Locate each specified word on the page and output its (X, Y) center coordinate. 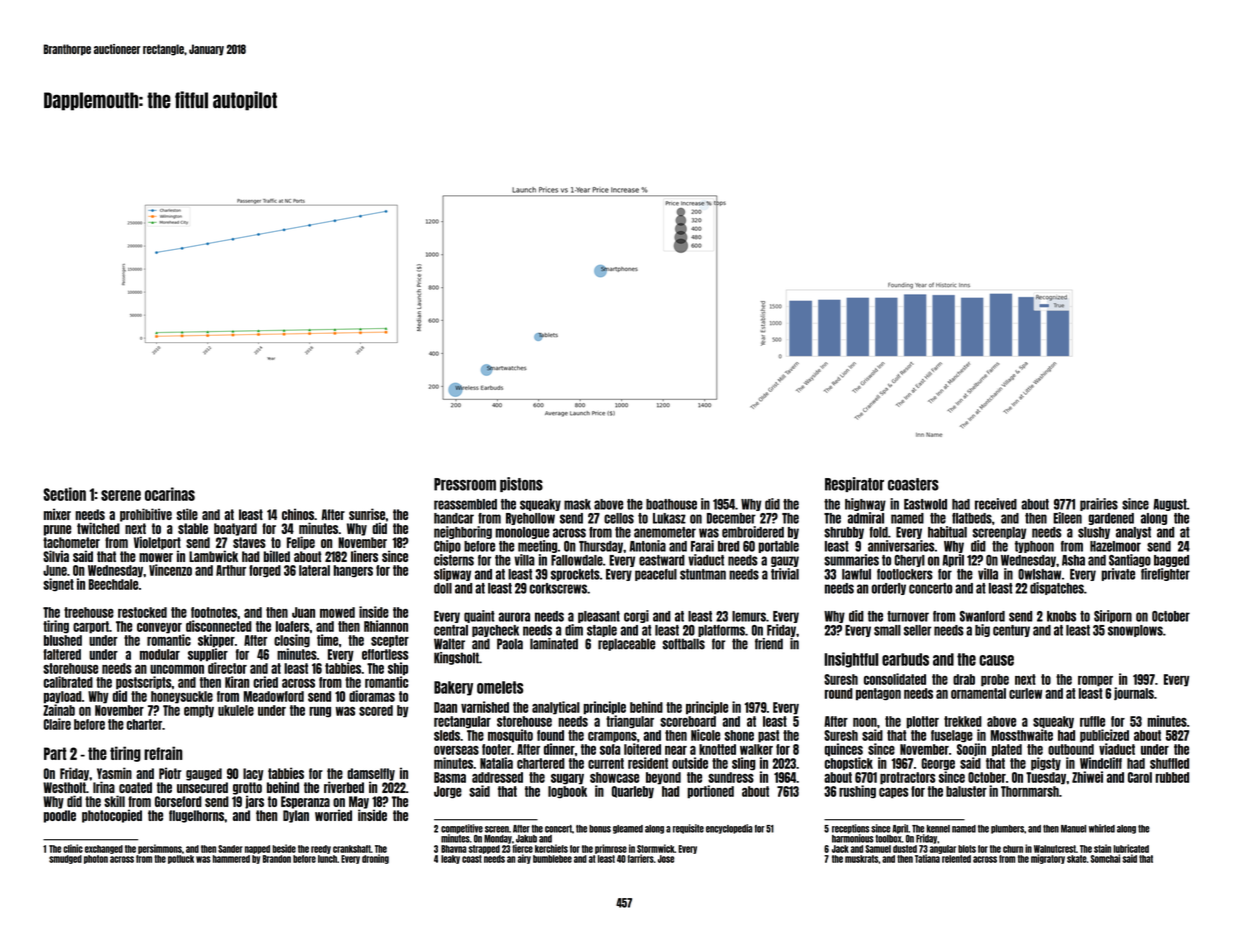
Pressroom (465, 484)
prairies (1099, 504)
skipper (216, 641)
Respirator (854, 484)
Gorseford (178, 801)
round (839, 693)
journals (1134, 693)
